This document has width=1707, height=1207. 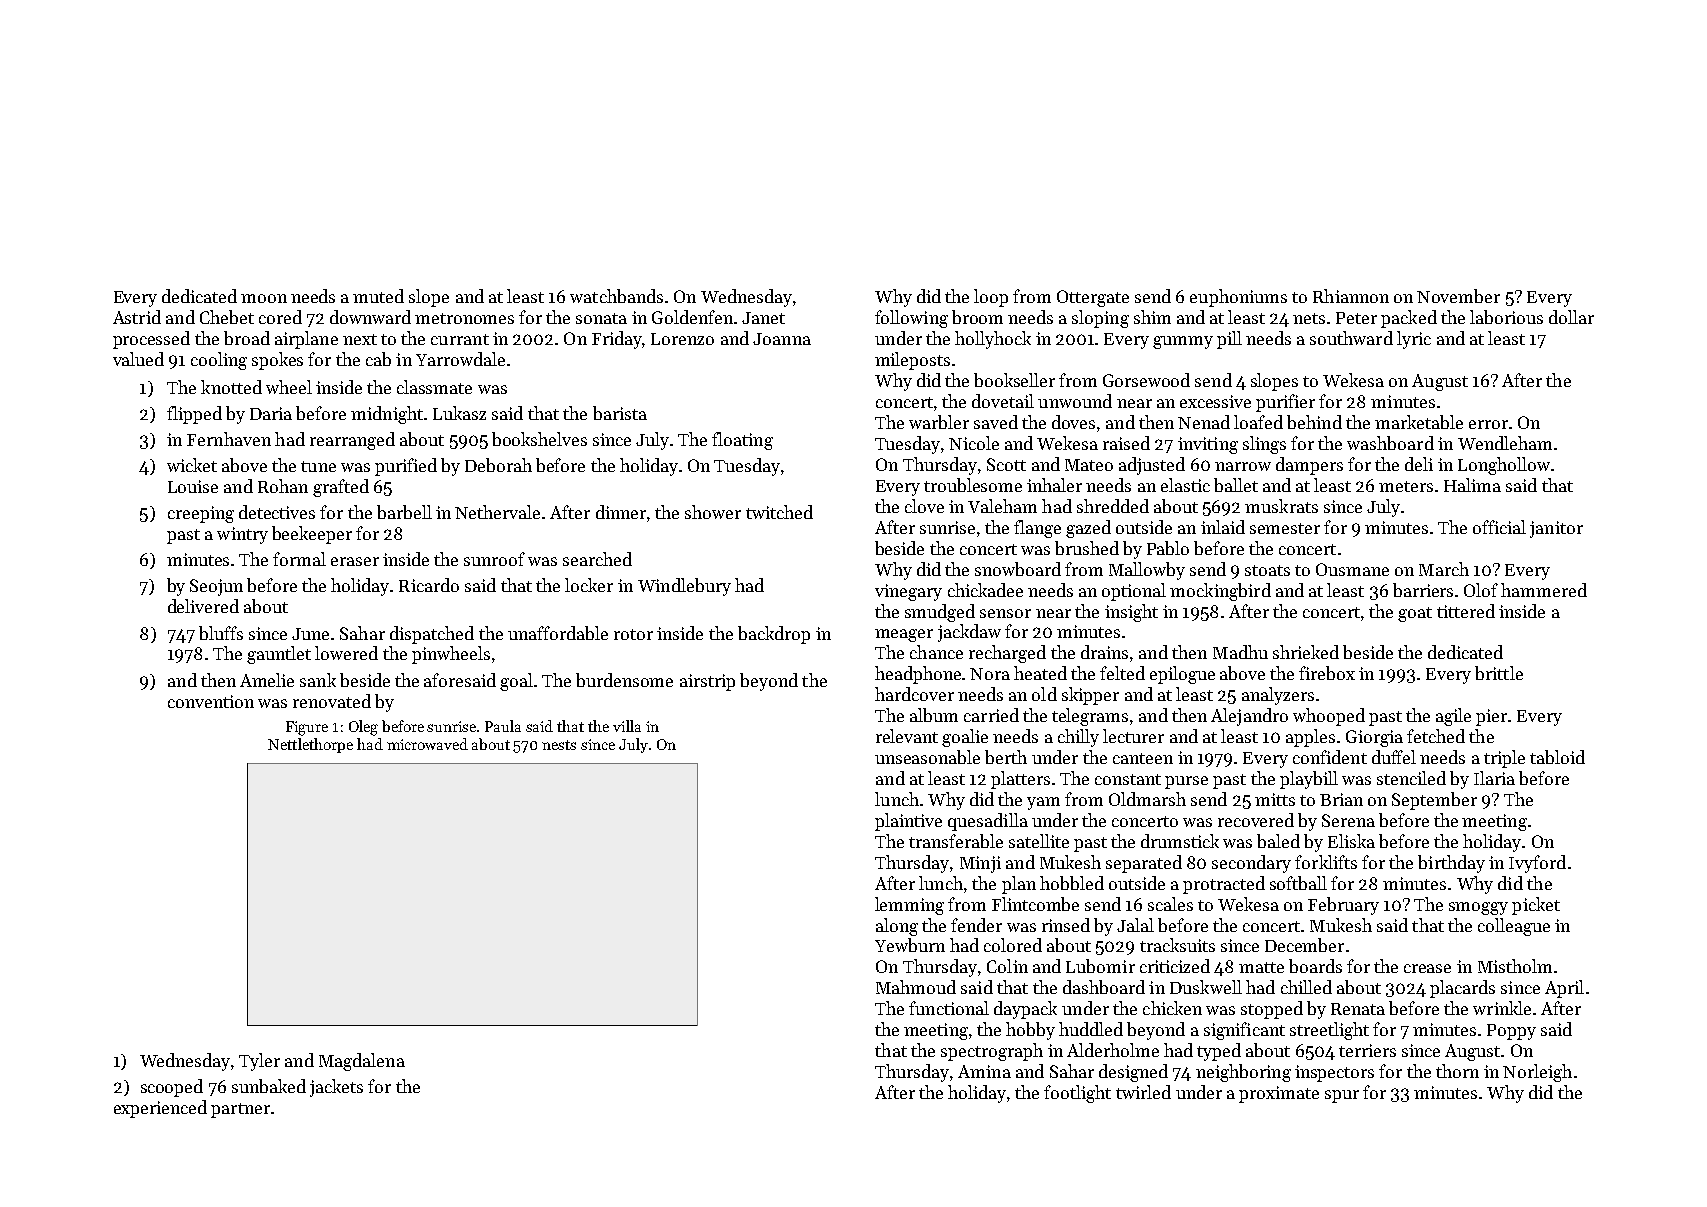 What do you see at coordinates (1177, 945) in the document?
I see `tracksuits` at bounding box center [1177, 945].
